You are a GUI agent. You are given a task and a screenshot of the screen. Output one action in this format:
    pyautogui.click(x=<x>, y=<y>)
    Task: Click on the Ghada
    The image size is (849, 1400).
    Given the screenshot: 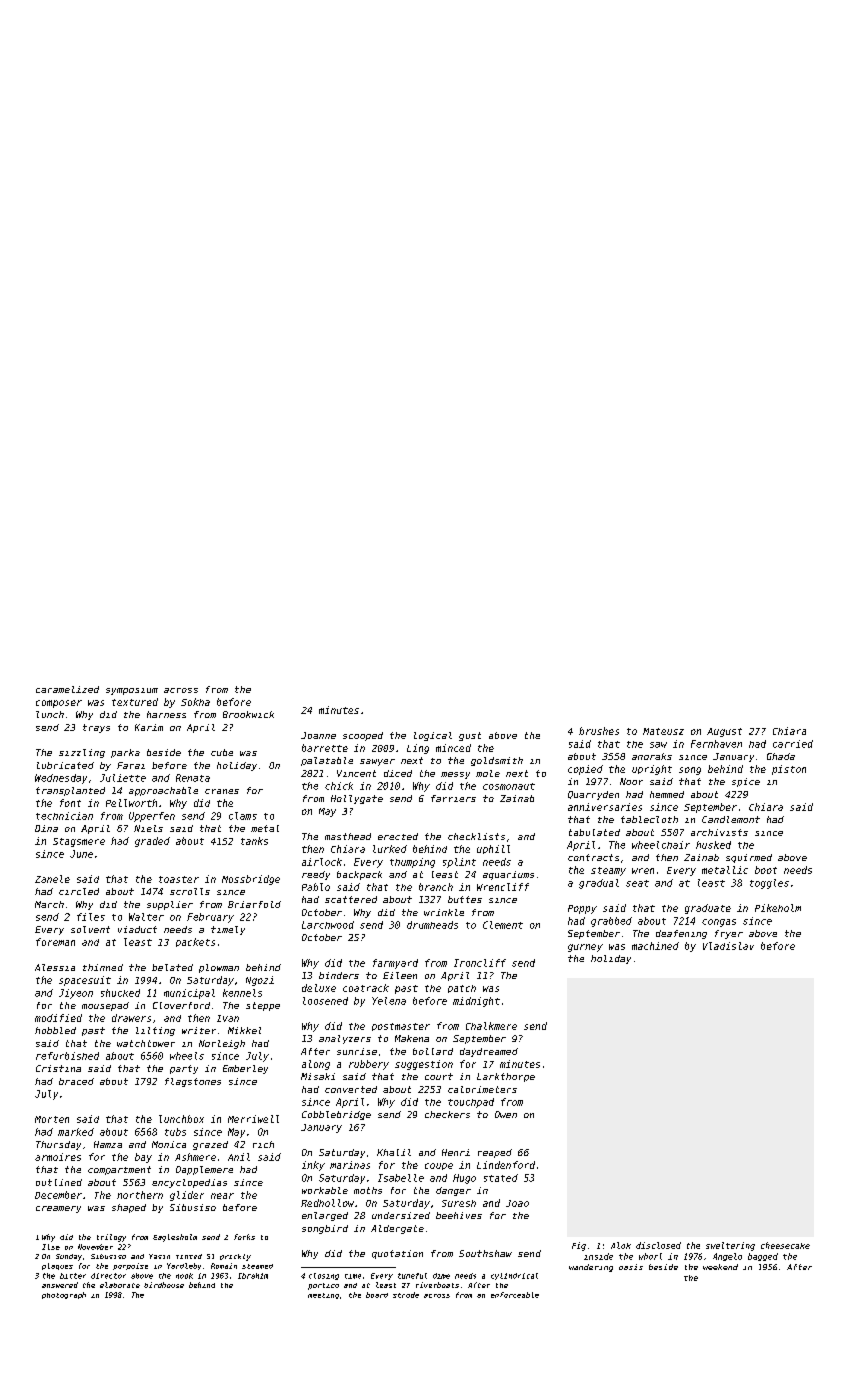 What is the action you would take?
    pyautogui.click(x=781, y=756)
